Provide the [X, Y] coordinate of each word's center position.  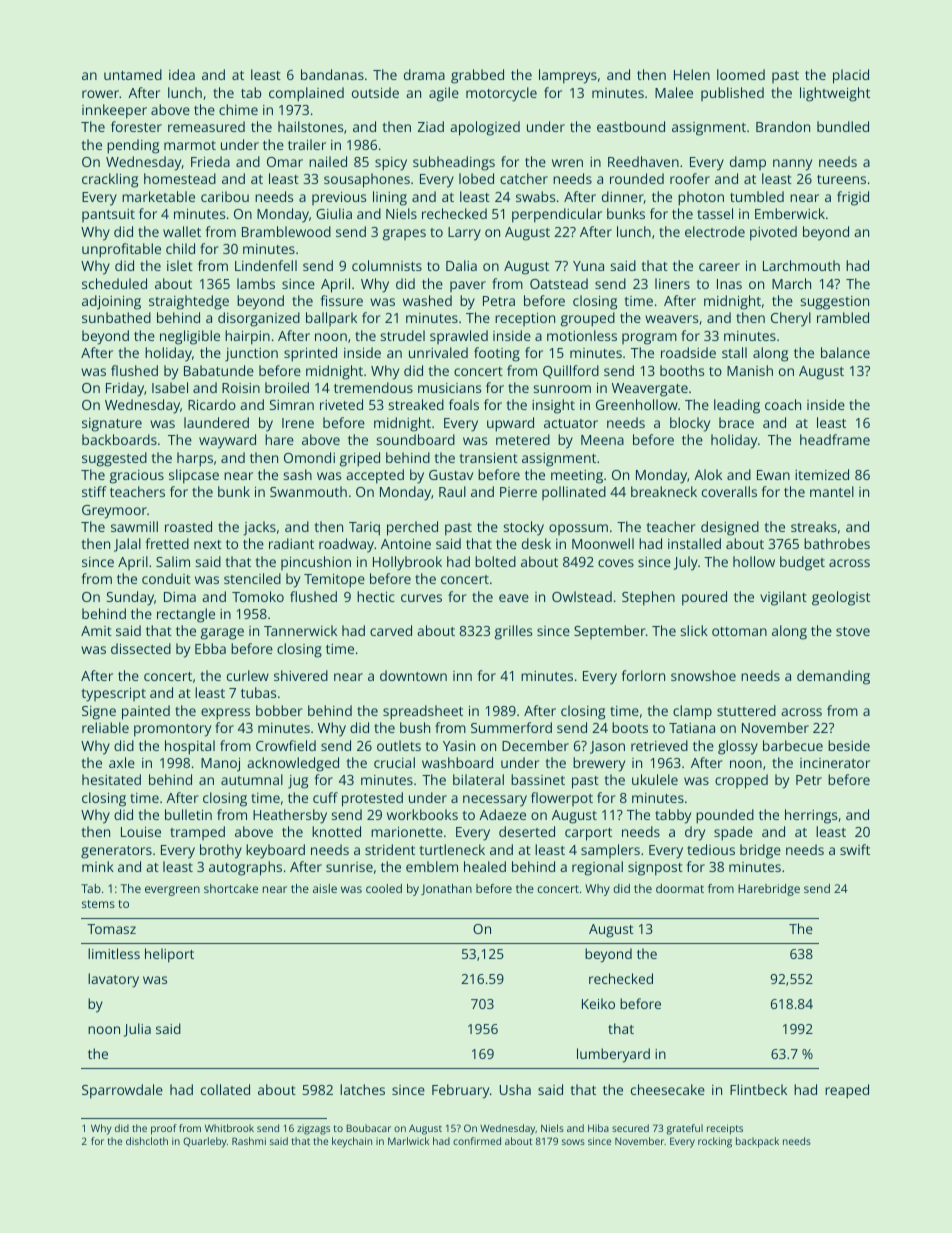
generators [116, 852]
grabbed [477, 76]
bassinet [538, 779]
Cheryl [791, 319]
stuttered [746, 710]
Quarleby [205, 1142]
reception [525, 319]
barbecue [793, 745]
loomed [741, 74]
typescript [114, 695]
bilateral [478, 779]
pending [133, 146]
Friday [125, 389]
